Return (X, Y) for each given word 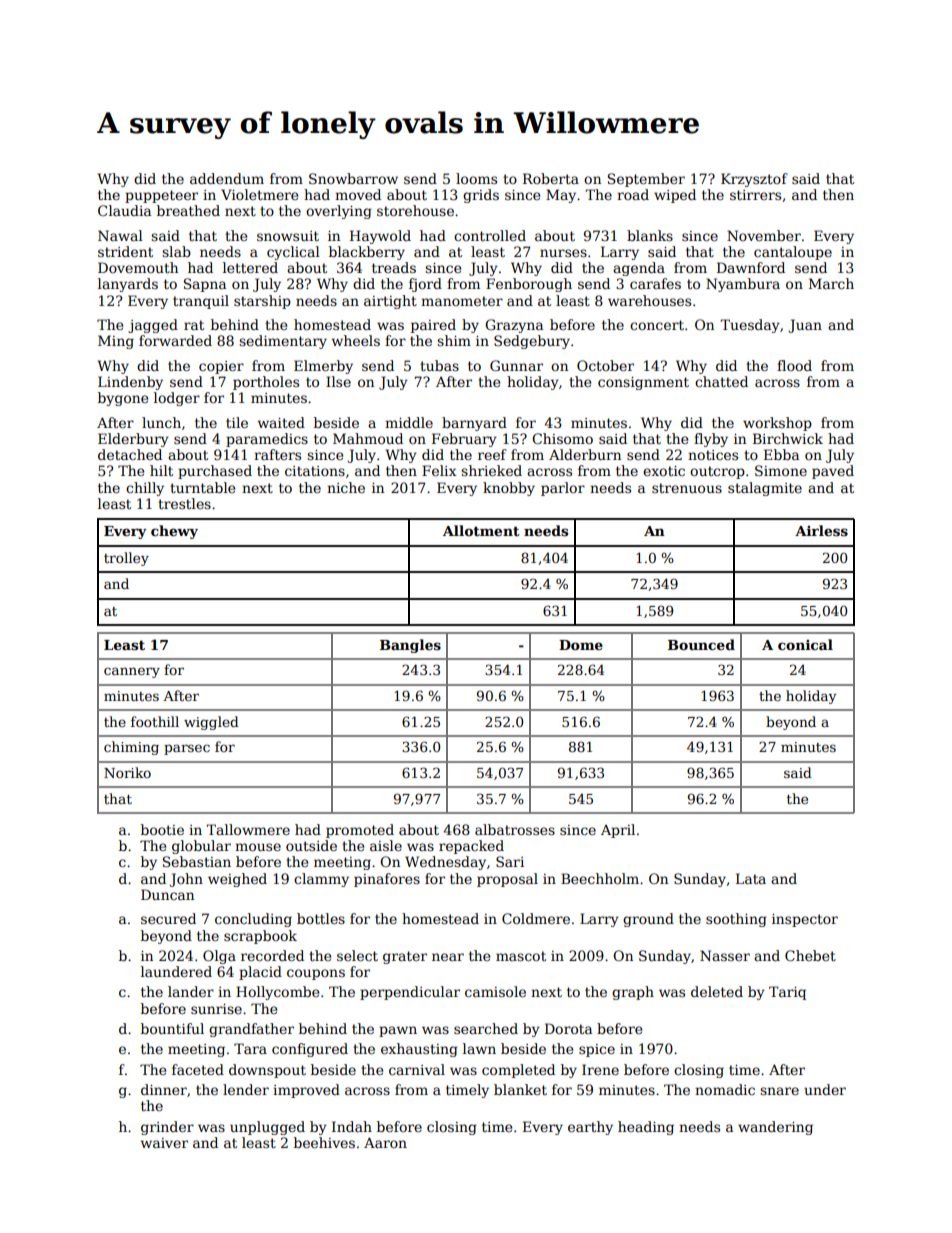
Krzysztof (754, 180)
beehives (324, 1142)
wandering (775, 1128)
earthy (590, 1128)
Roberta (551, 178)
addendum (227, 178)
